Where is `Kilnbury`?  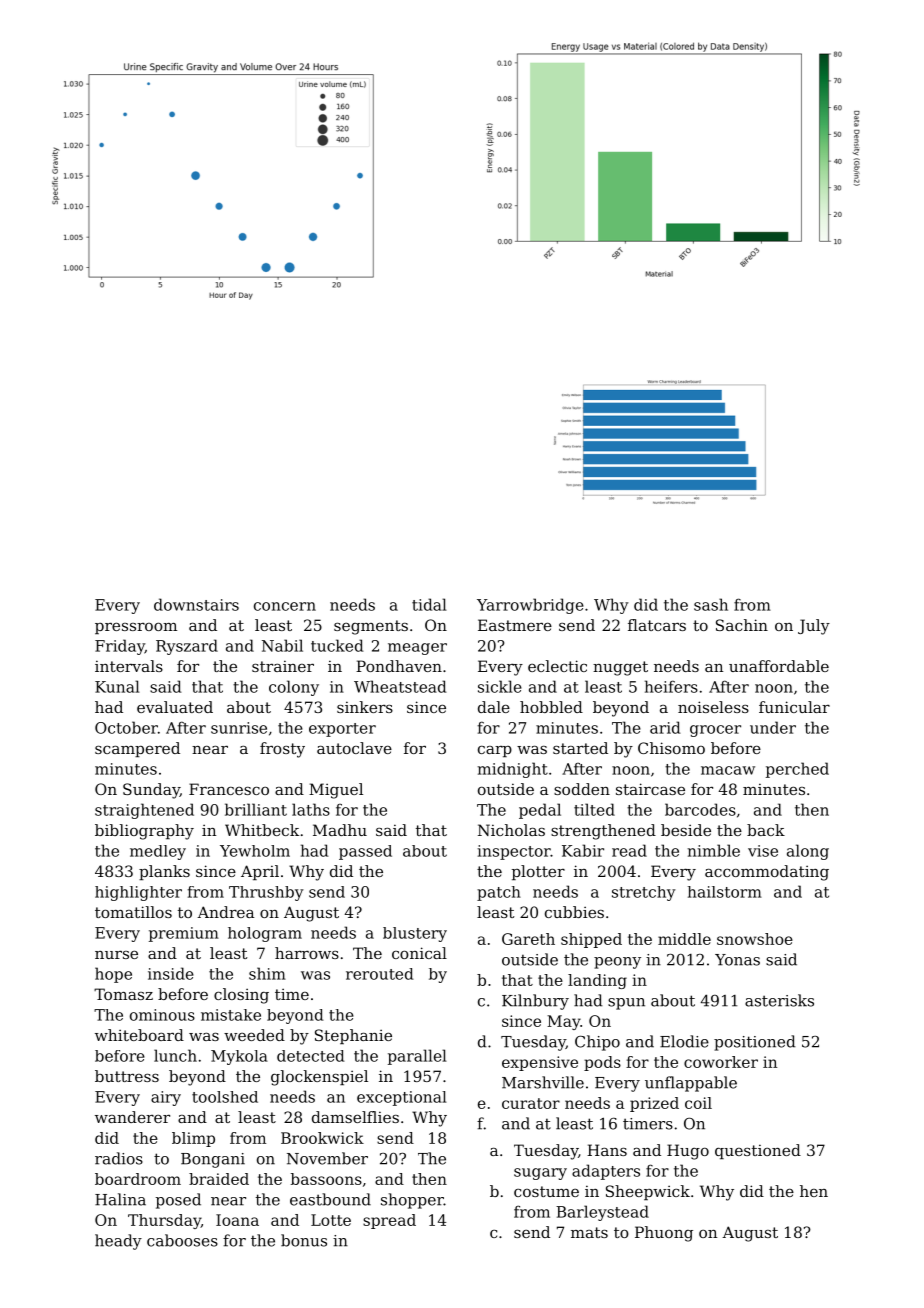 Kilnbury is located at coordinates (535, 1002).
